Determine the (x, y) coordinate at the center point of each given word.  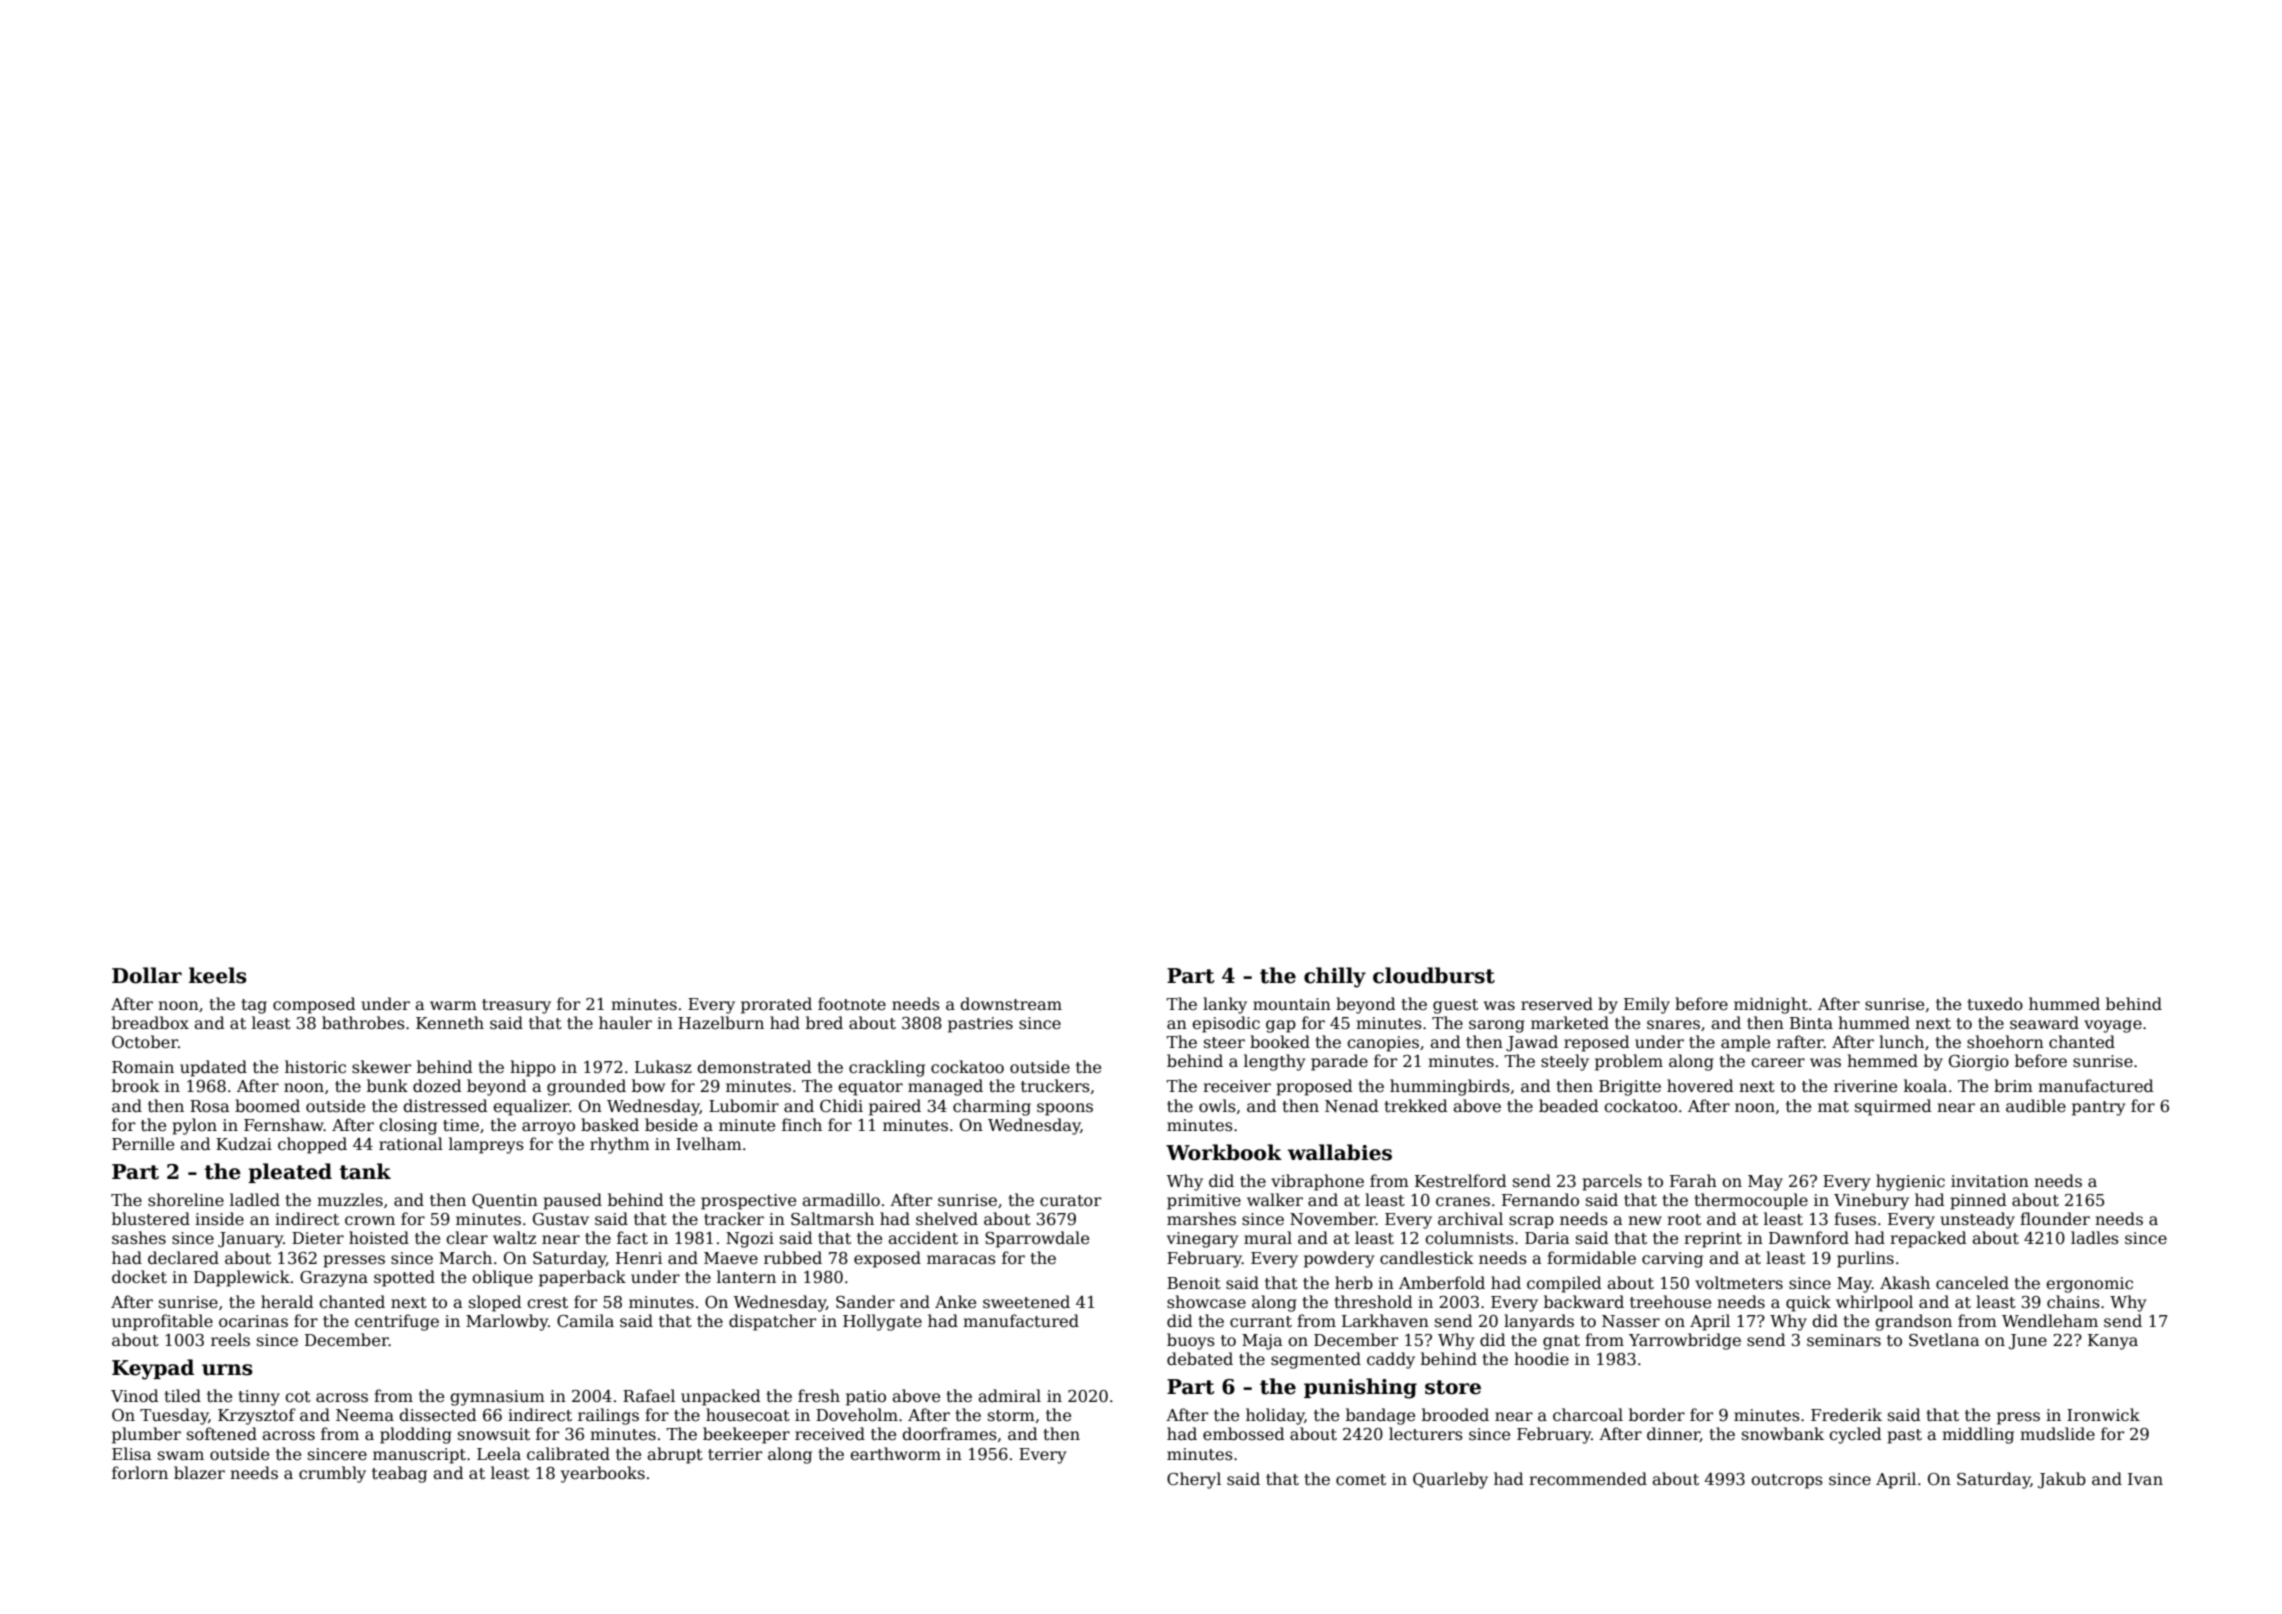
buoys (1191, 1341)
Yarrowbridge (1685, 1341)
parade (1339, 1062)
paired (895, 1107)
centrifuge (397, 1322)
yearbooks (603, 1474)
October (145, 1042)
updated (213, 1068)
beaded (1569, 1106)
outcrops (1787, 1481)
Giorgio (1979, 1063)
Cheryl (1194, 1480)
